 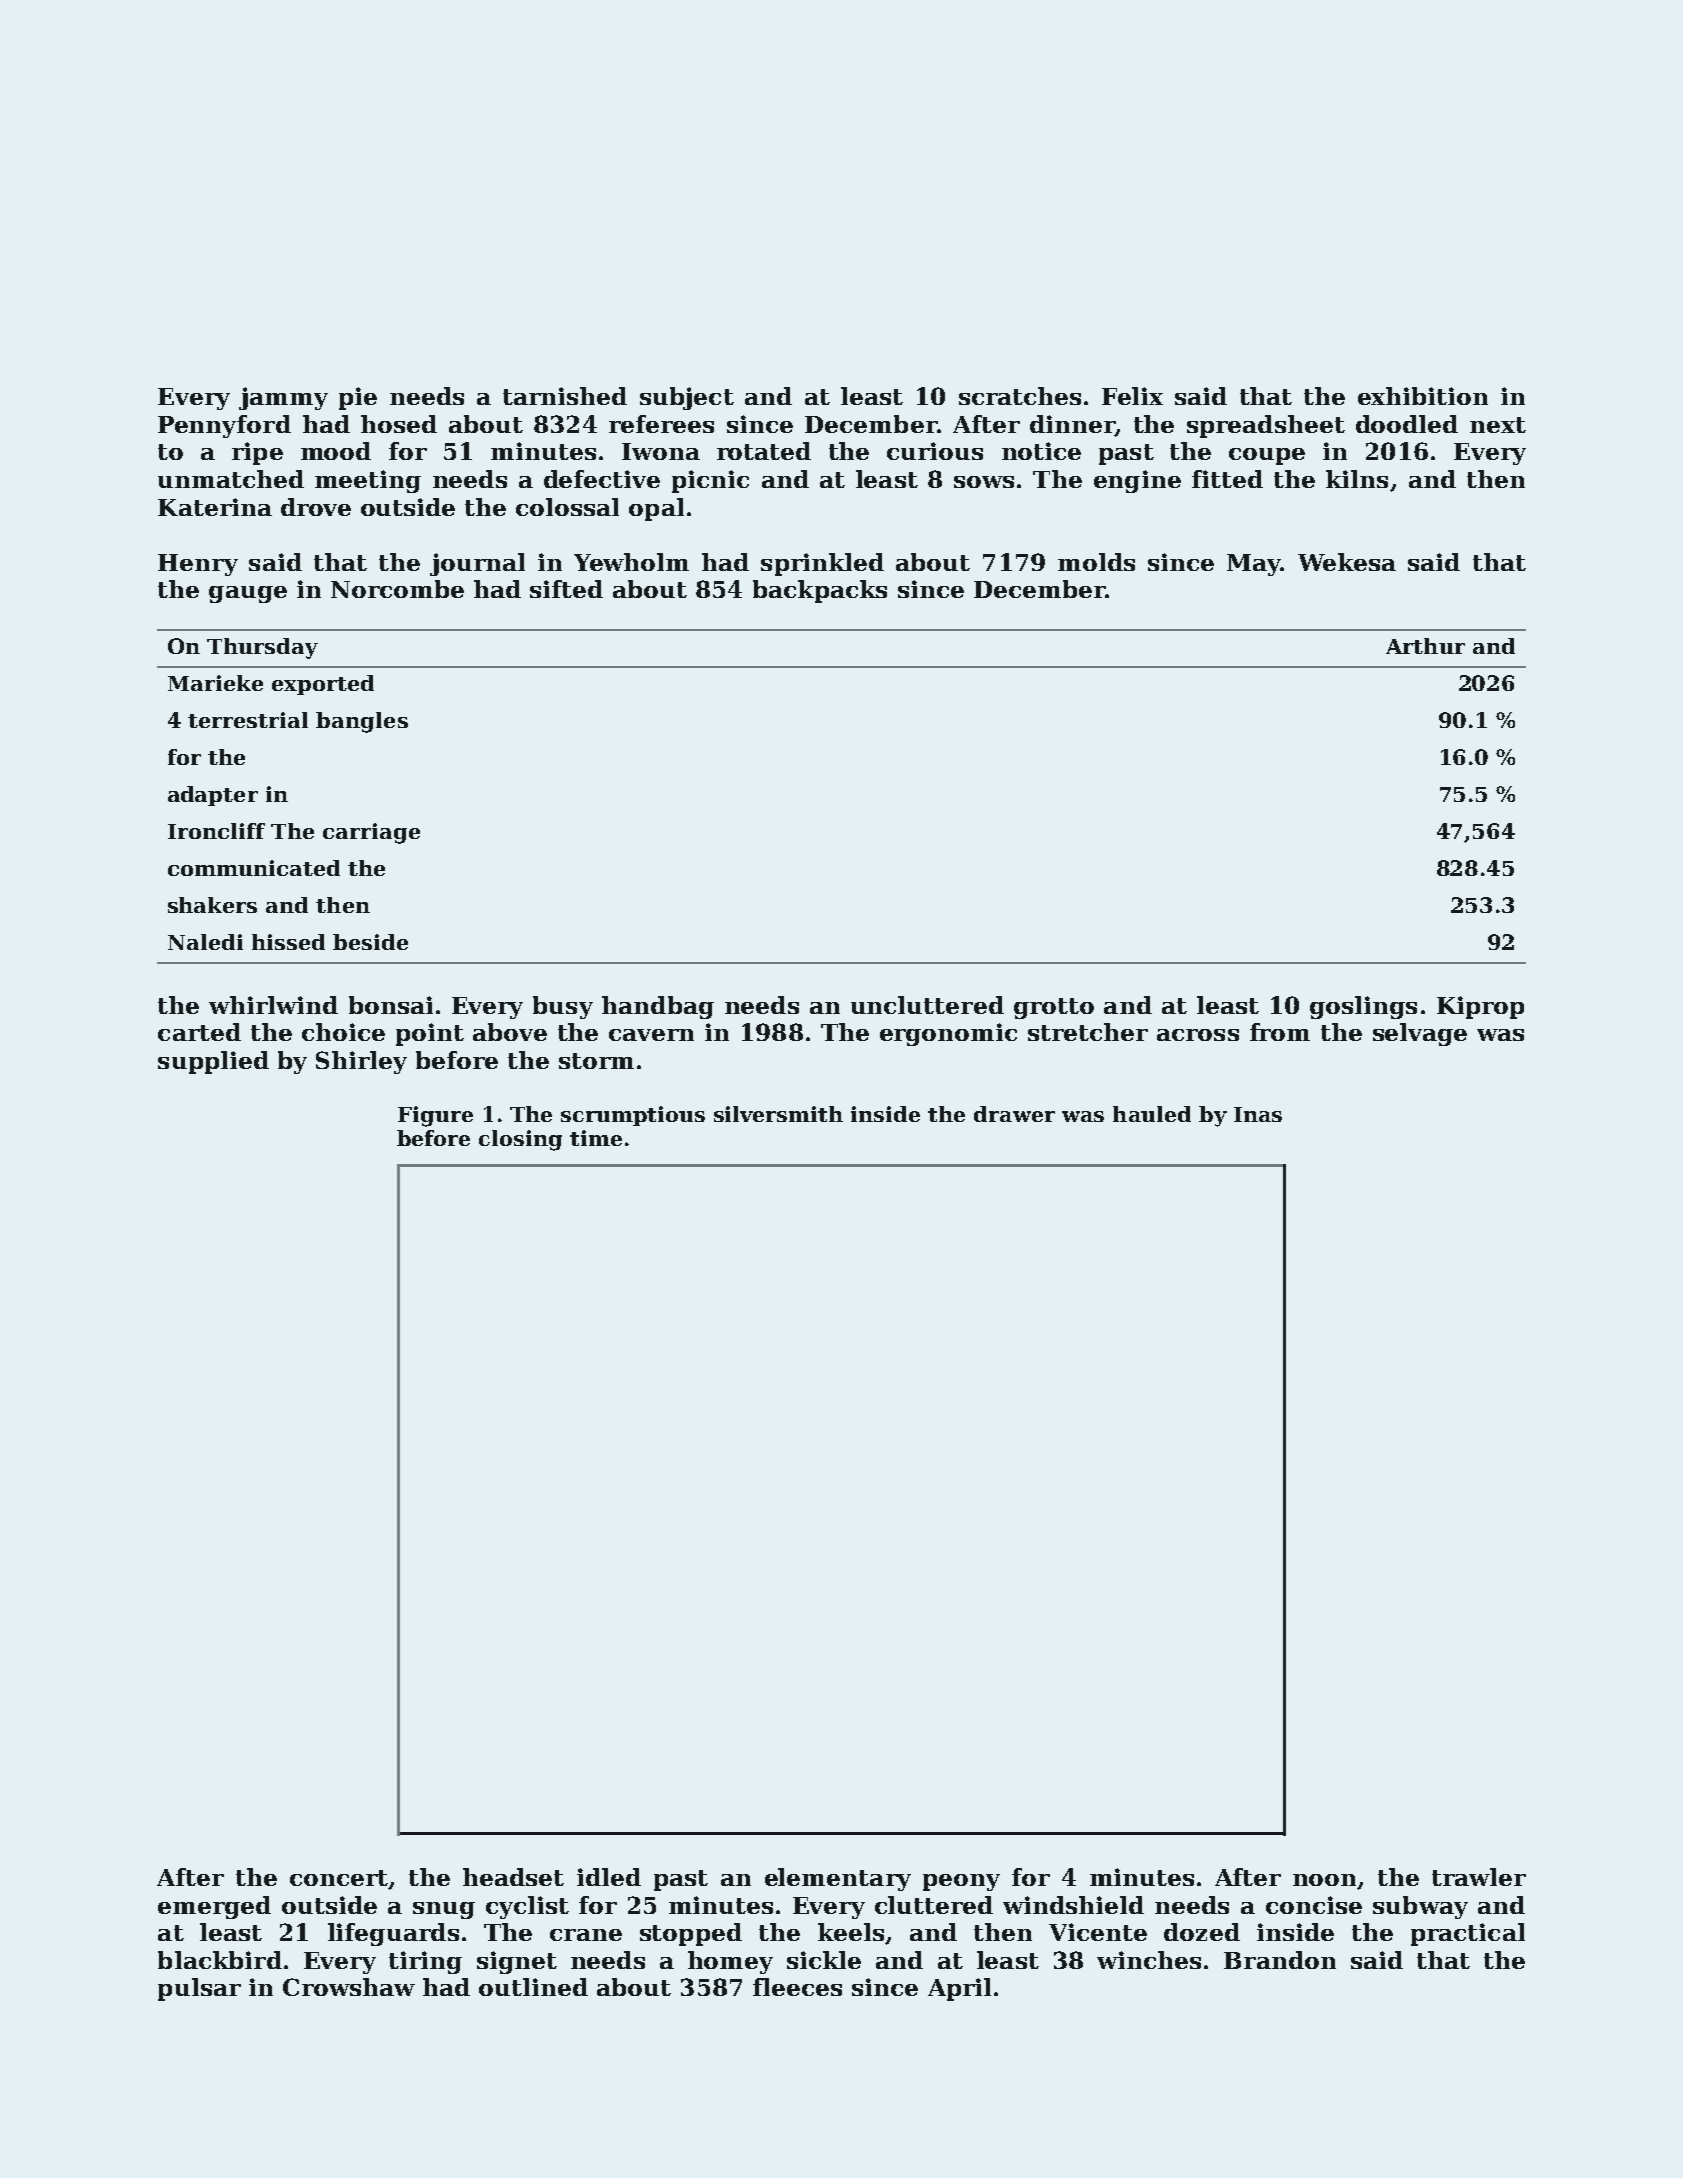 I want to click on Arthur, so click(x=1425, y=646).
